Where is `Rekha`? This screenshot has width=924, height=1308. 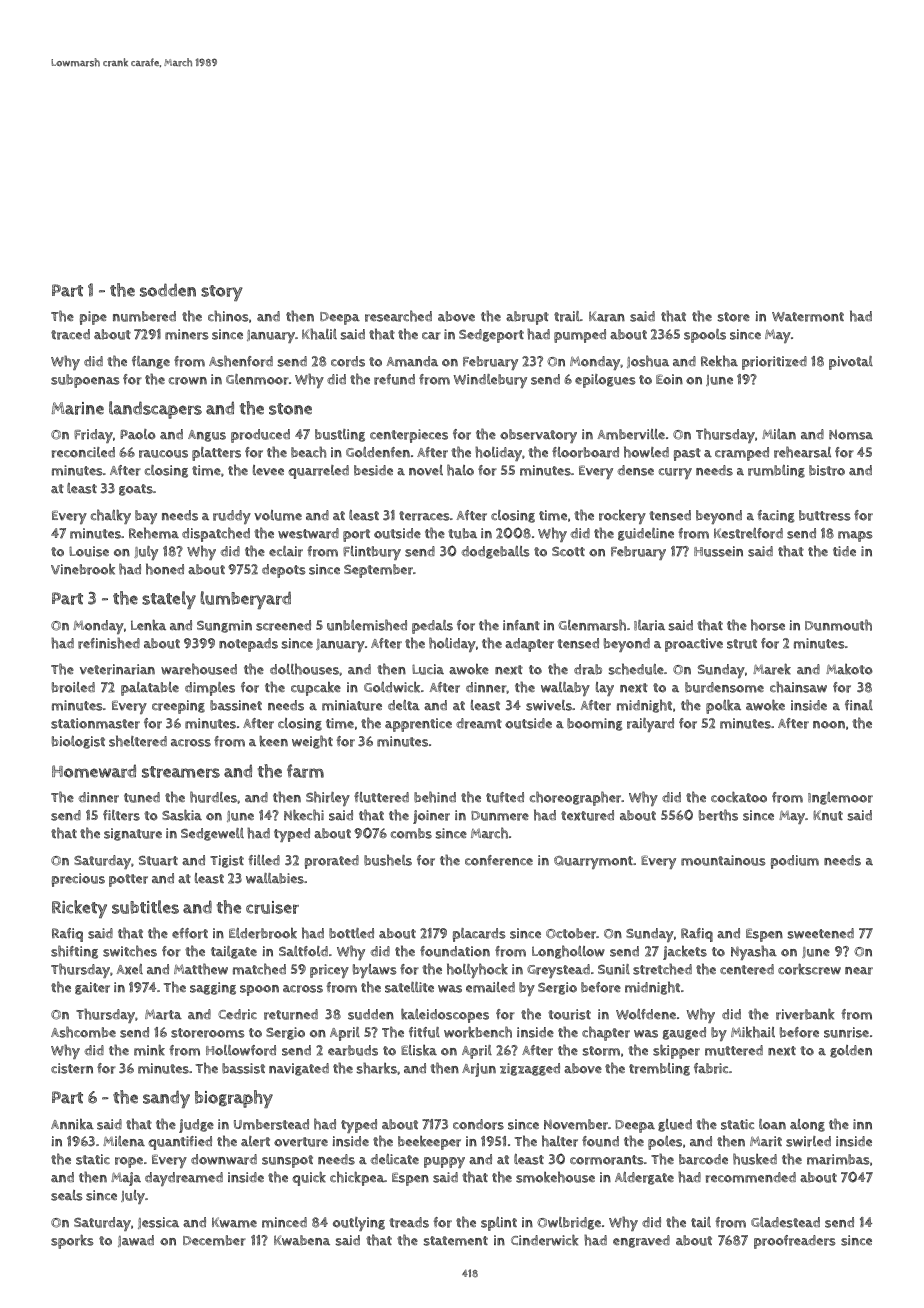 Rekha is located at coordinates (719, 361).
